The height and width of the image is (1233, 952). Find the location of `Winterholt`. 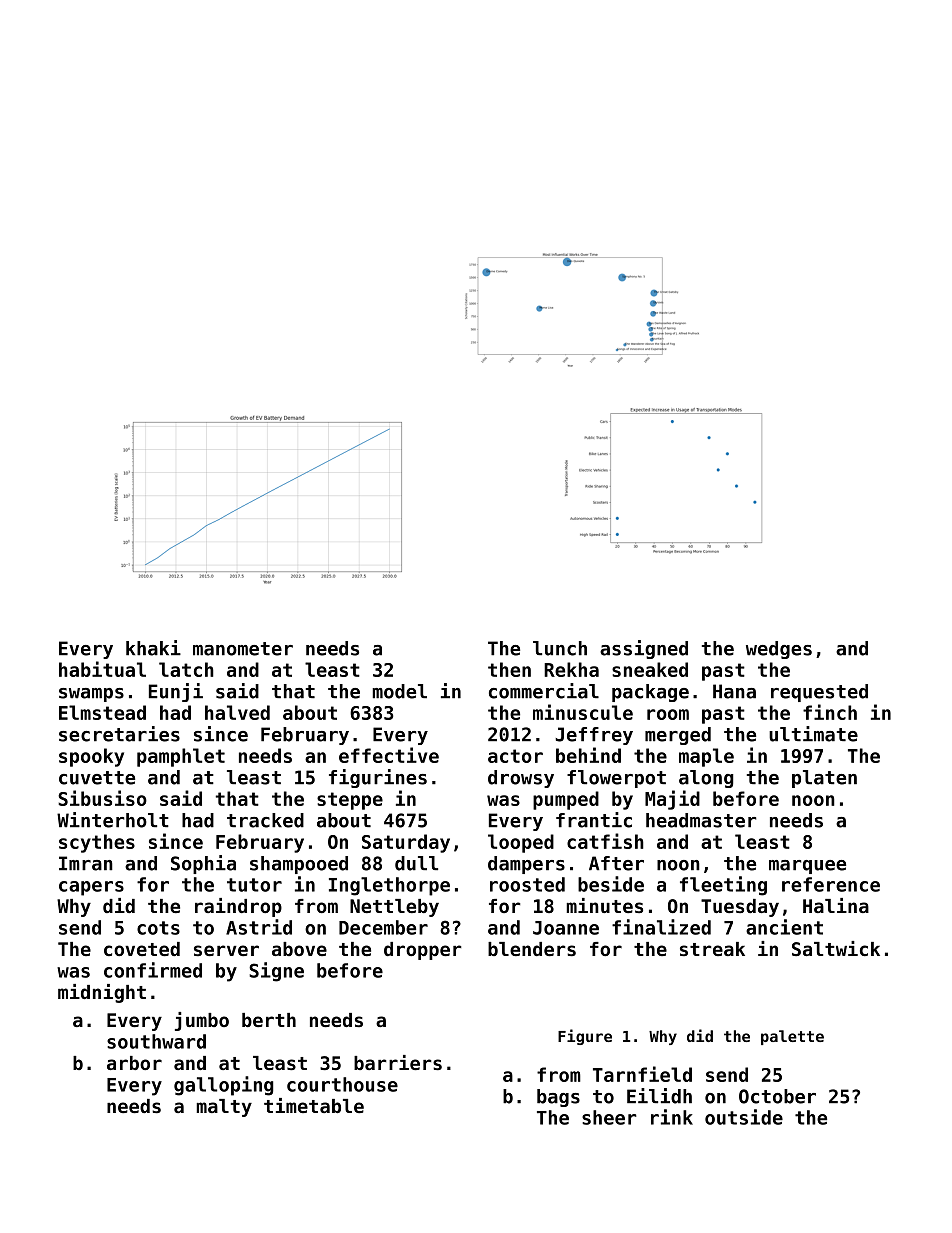

Winterholt is located at coordinates (113, 820).
